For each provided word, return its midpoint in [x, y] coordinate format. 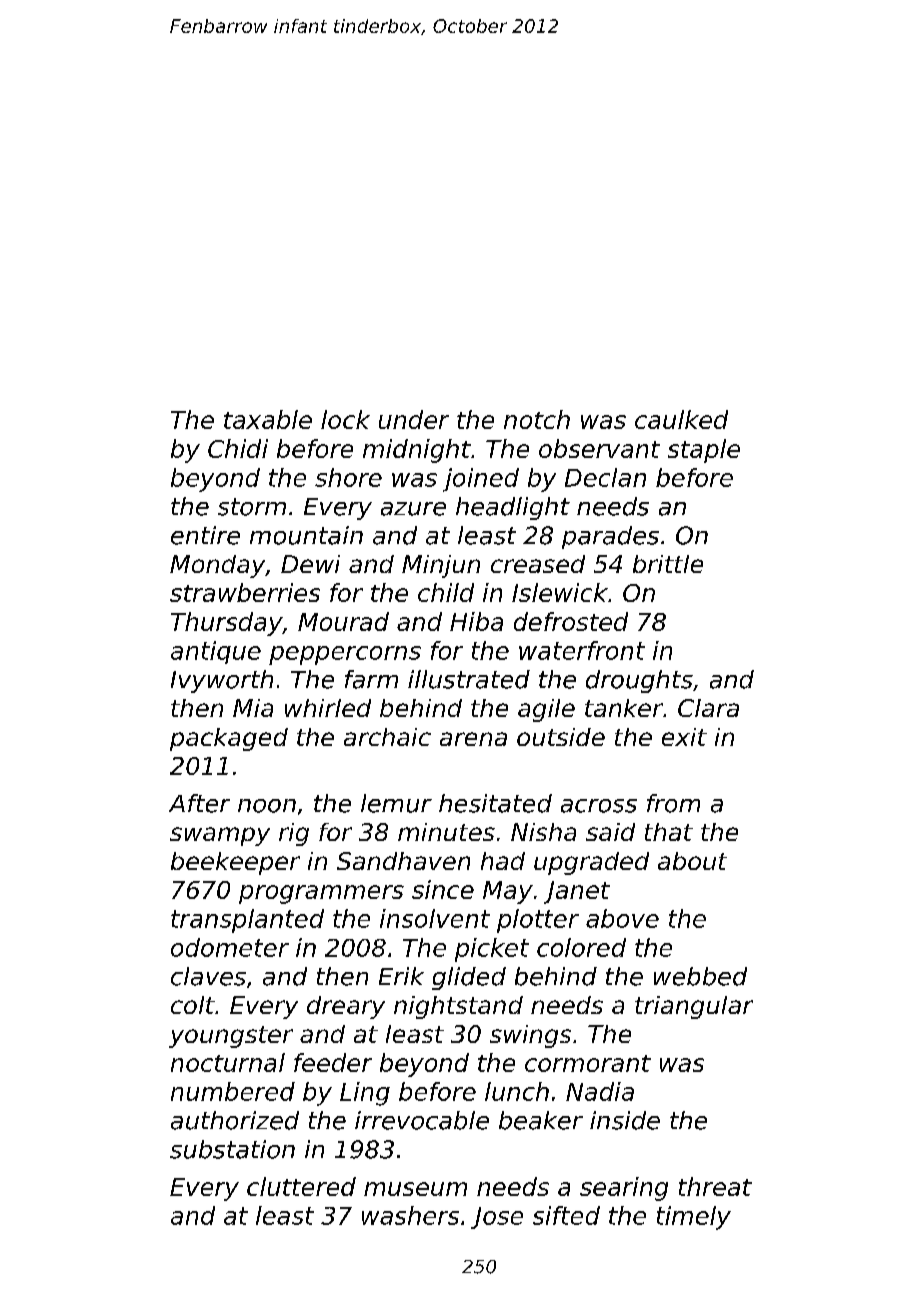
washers [410, 1215]
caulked [681, 419]
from [673, 803]
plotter [538, 921]
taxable [268, 419]
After [199, 803]
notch [537, 419]
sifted [566, 1215]
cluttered [301, 1186]
